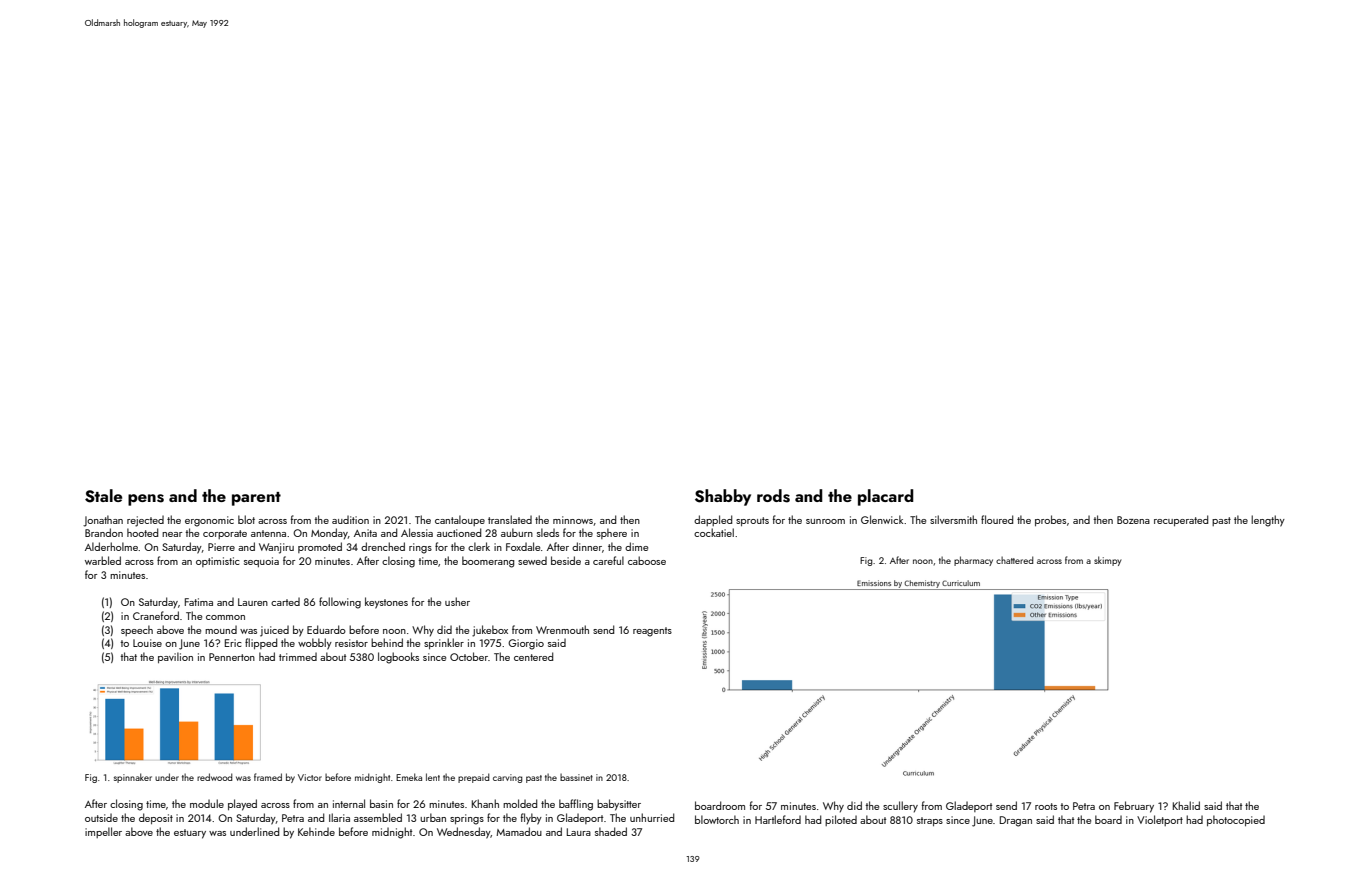 Image resolution: width=1372 pixels, height=887 pixels. Describe the element at coordinates (316, 831) in the screenshot. I see `Kehinde` at that location.
